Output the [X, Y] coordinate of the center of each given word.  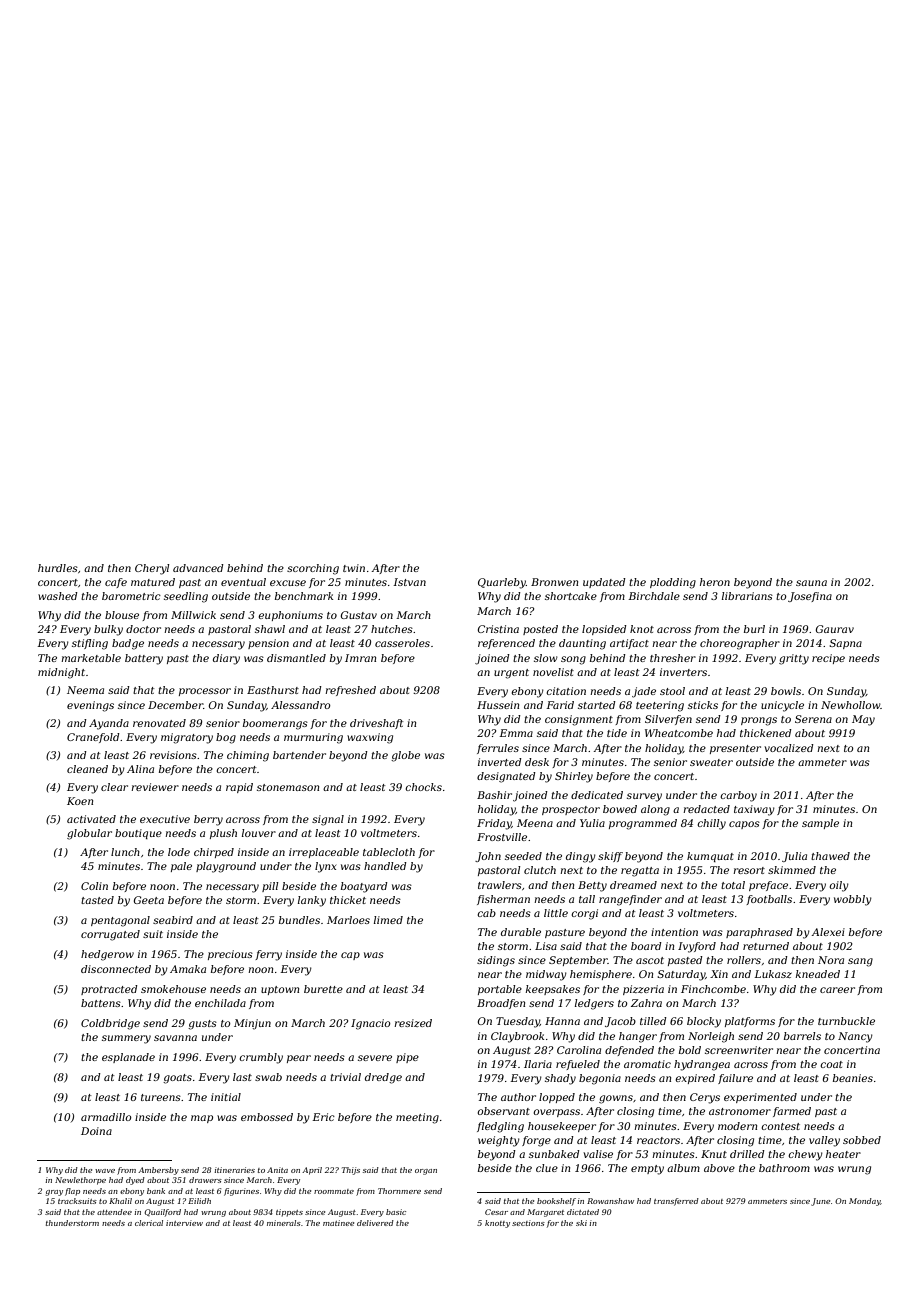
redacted [706, 809]
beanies [853, 1078]
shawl [270, 629]
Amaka [188, 969]
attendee [114, 1212]
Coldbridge [110, 1024]
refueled [578, 1065]
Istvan [409, 582]
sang [860, 962]
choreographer [740, 644]
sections [528, 1223]
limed [388, 920]
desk [537, 762]
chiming [248, 756]
